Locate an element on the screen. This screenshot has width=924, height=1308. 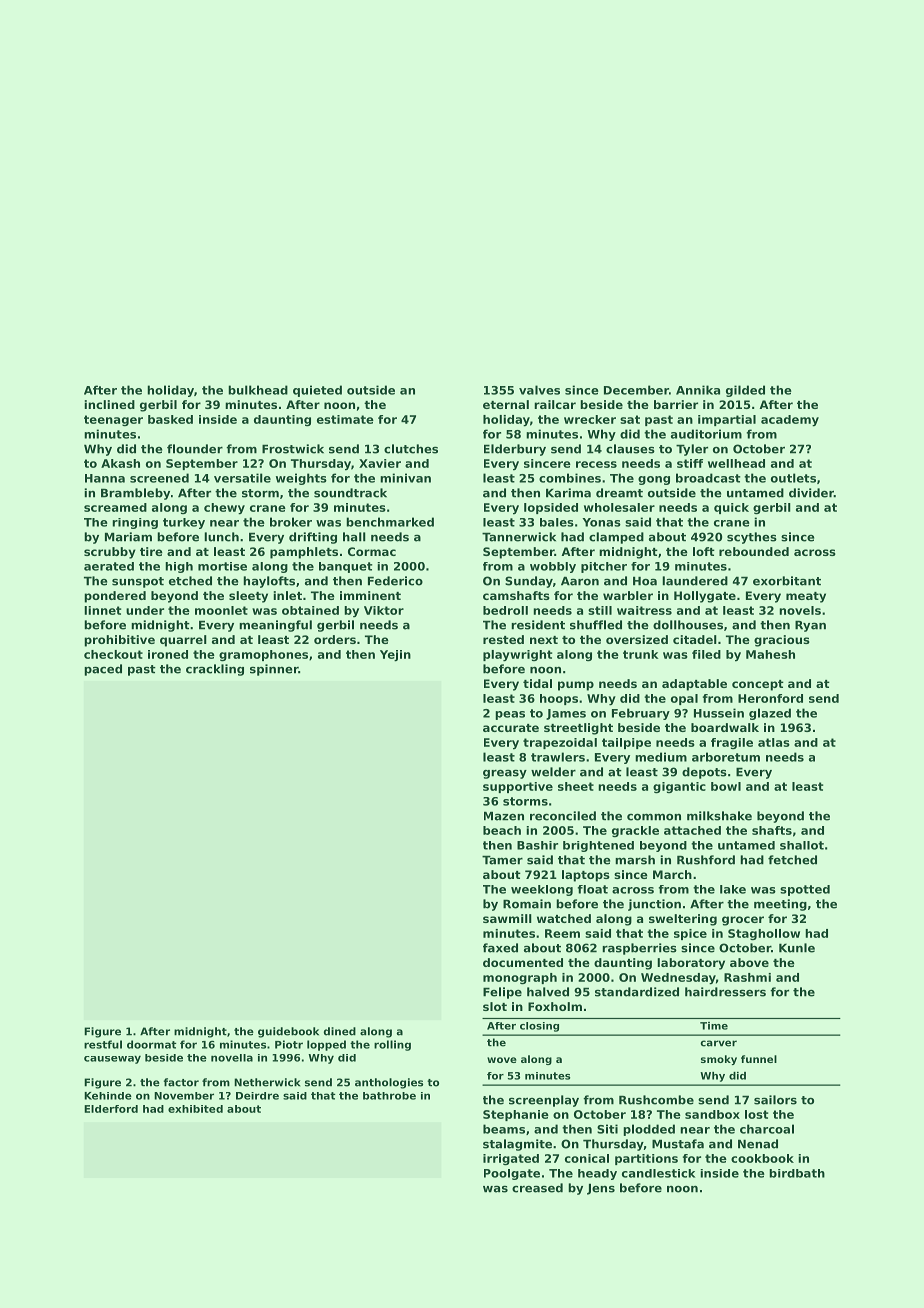
Poolgate is located at coordinates (512, 1174).
